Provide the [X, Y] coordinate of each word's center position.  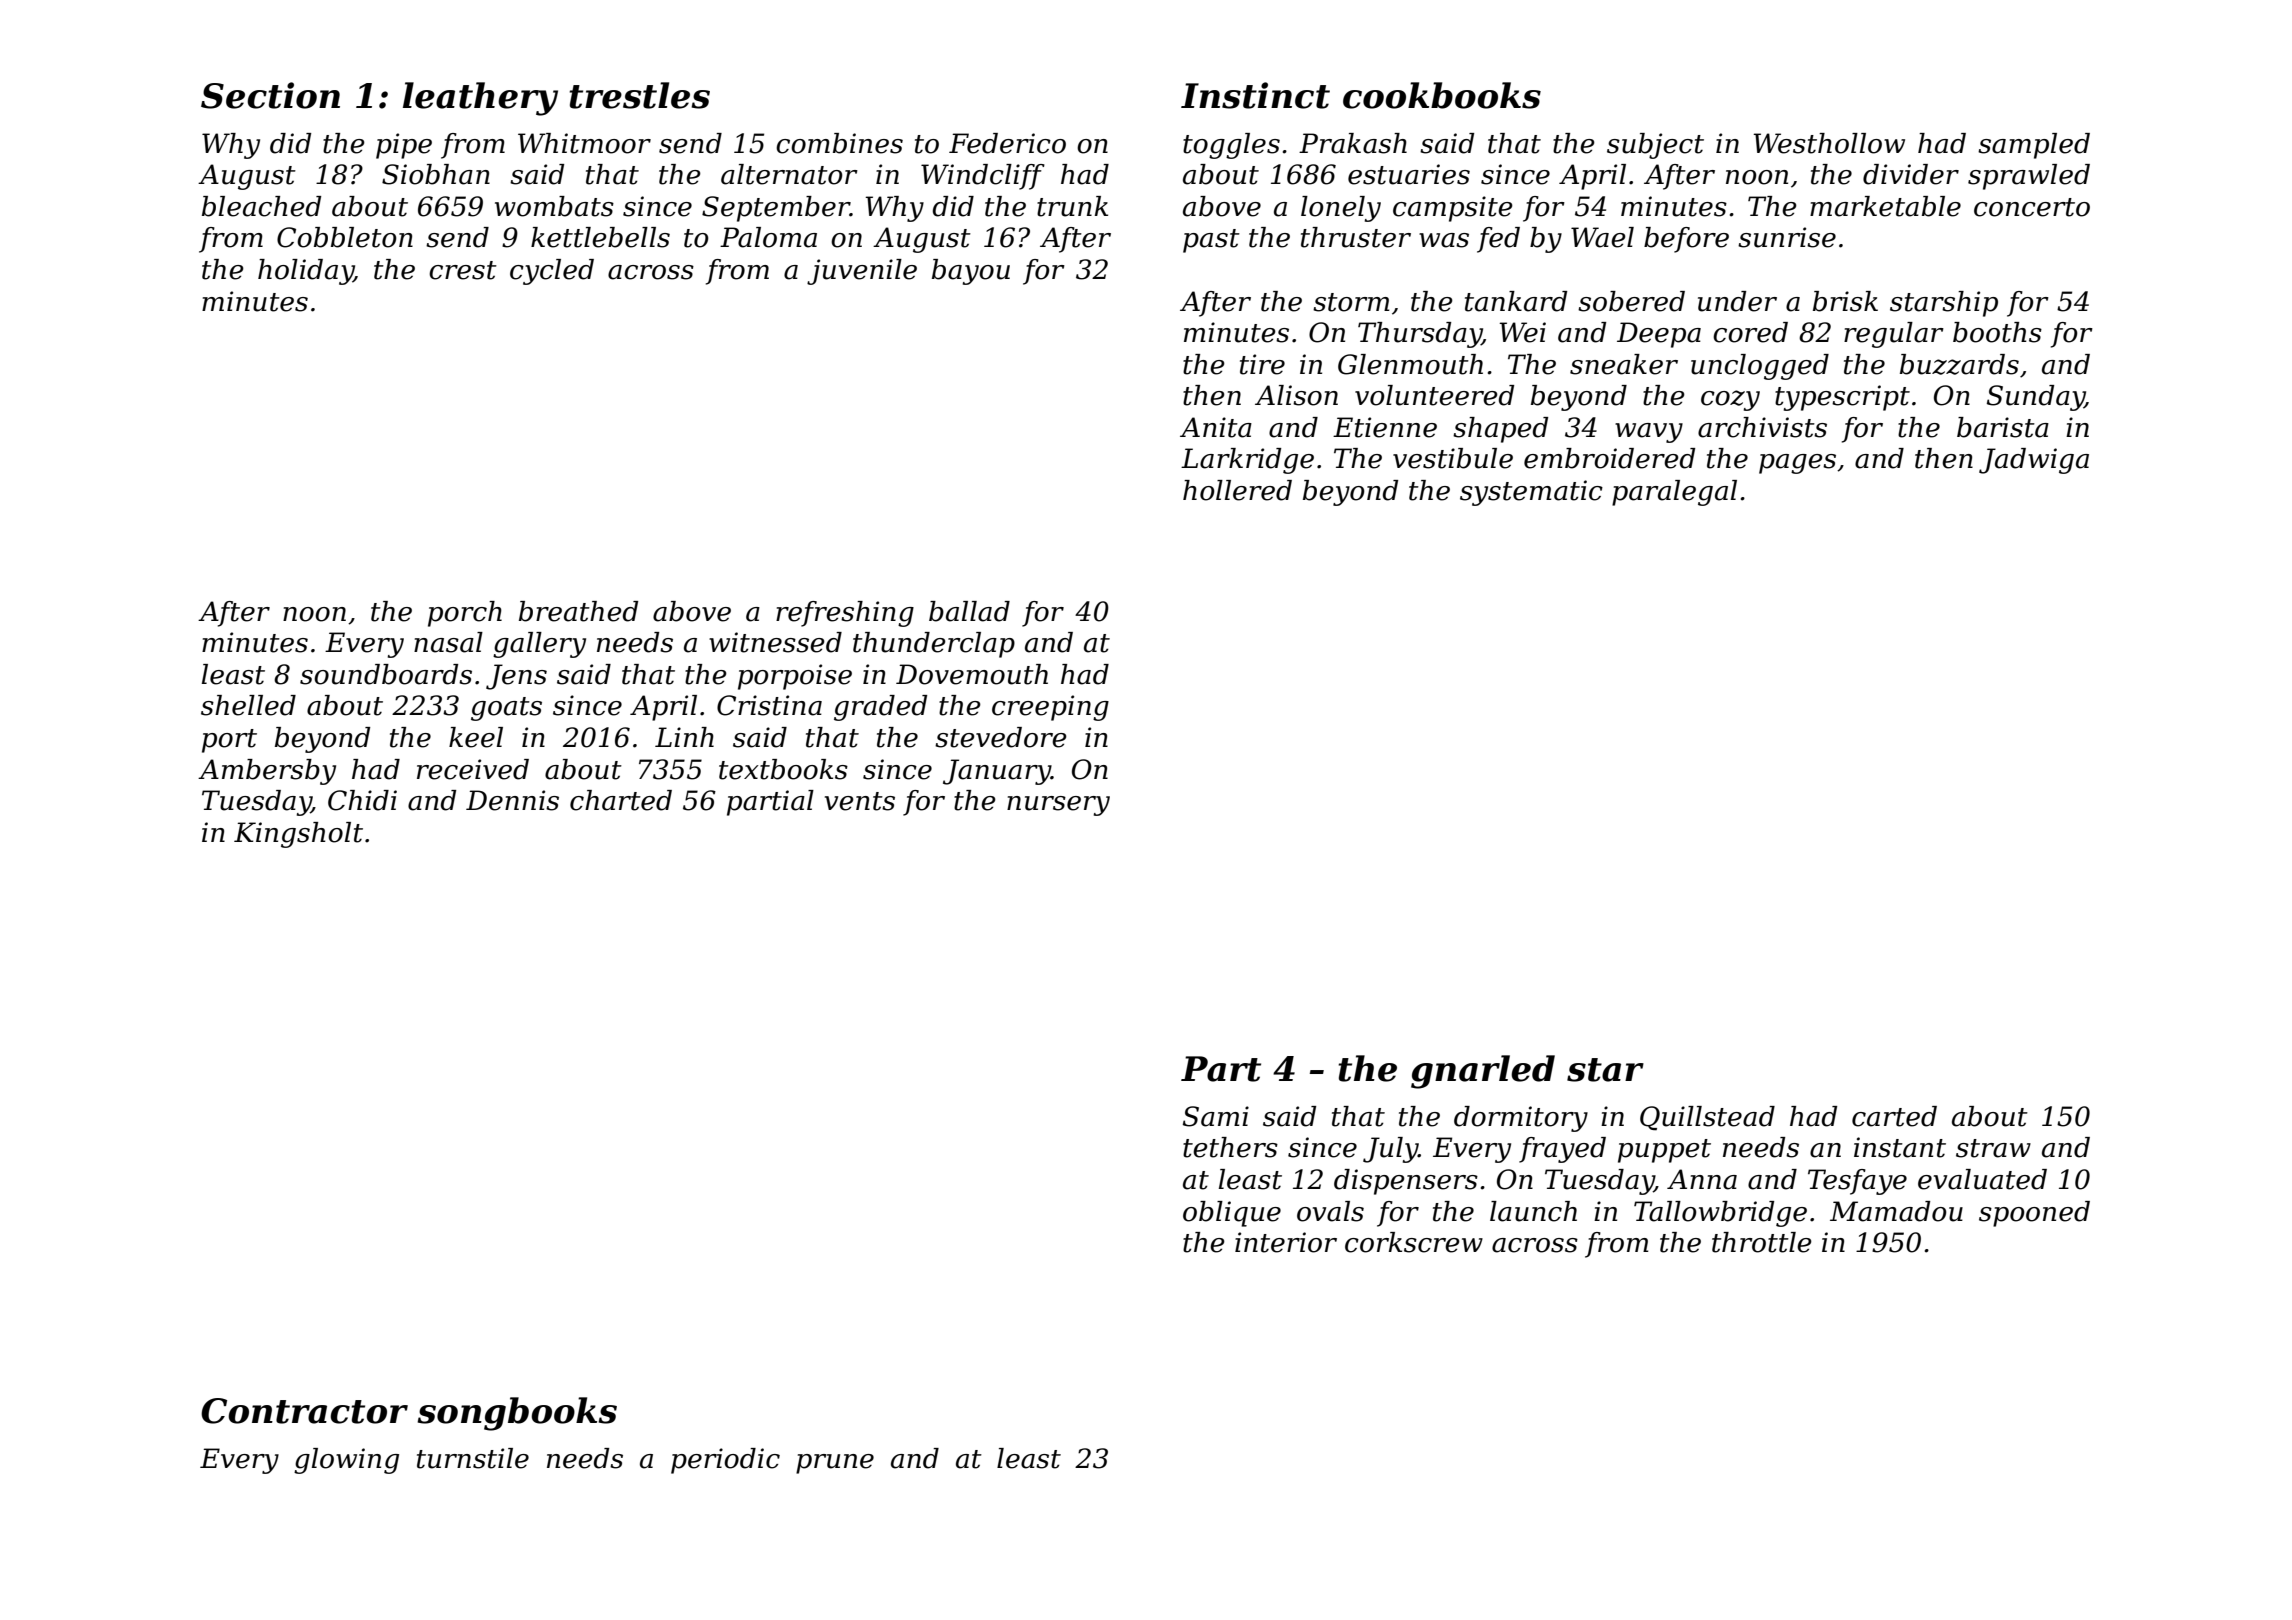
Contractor [304, 1411]
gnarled [1483, 1072]
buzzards [1959, 364]
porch [465, 614]
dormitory [1521, 1119]
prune [835, 1464]
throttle [1762, 1242]
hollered [1237, 490]
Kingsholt [298, 835]
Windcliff [983, 177]
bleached [261, 206]
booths [1997, 332]
